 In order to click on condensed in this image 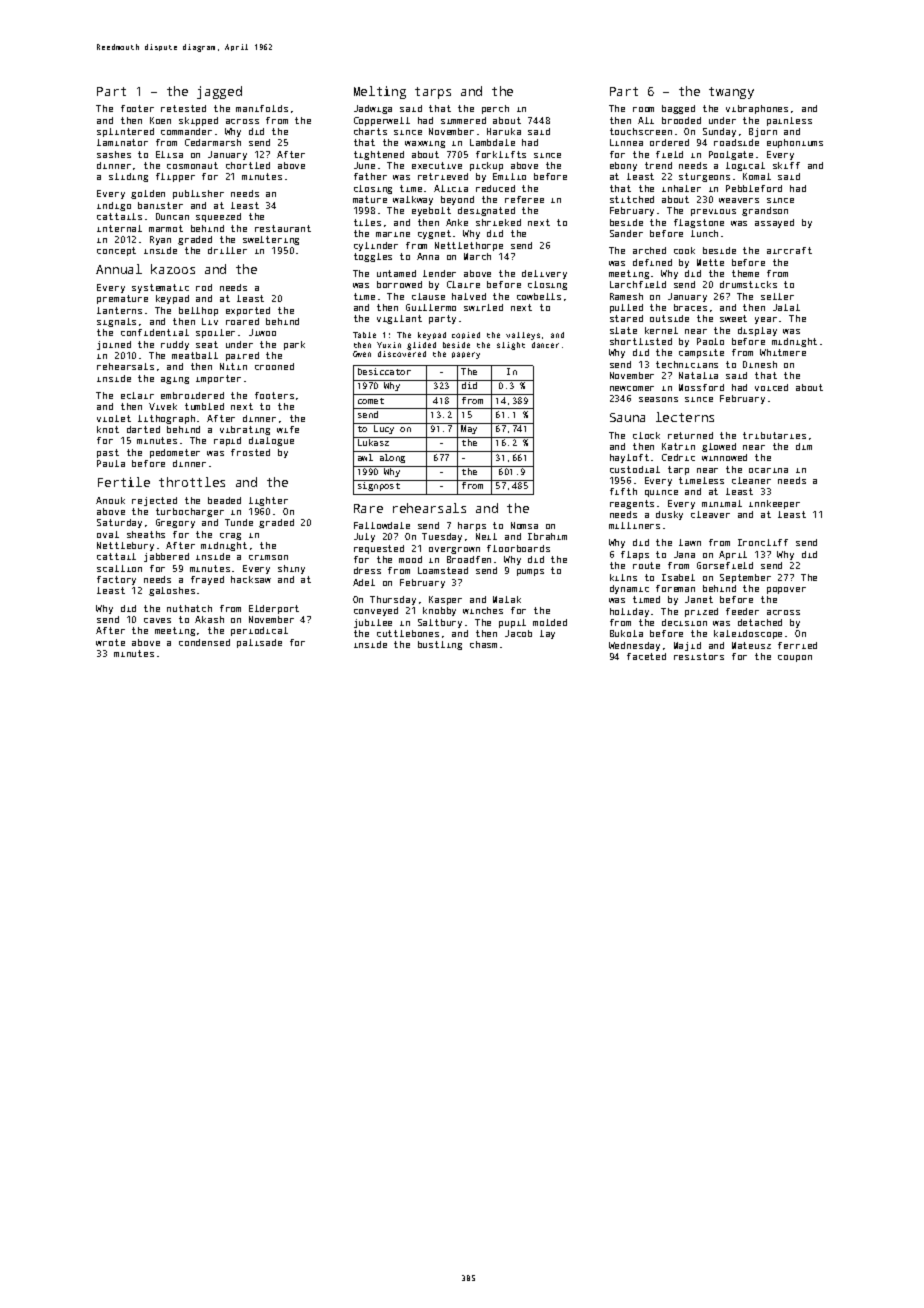, I will do `click(204, 642)`.
